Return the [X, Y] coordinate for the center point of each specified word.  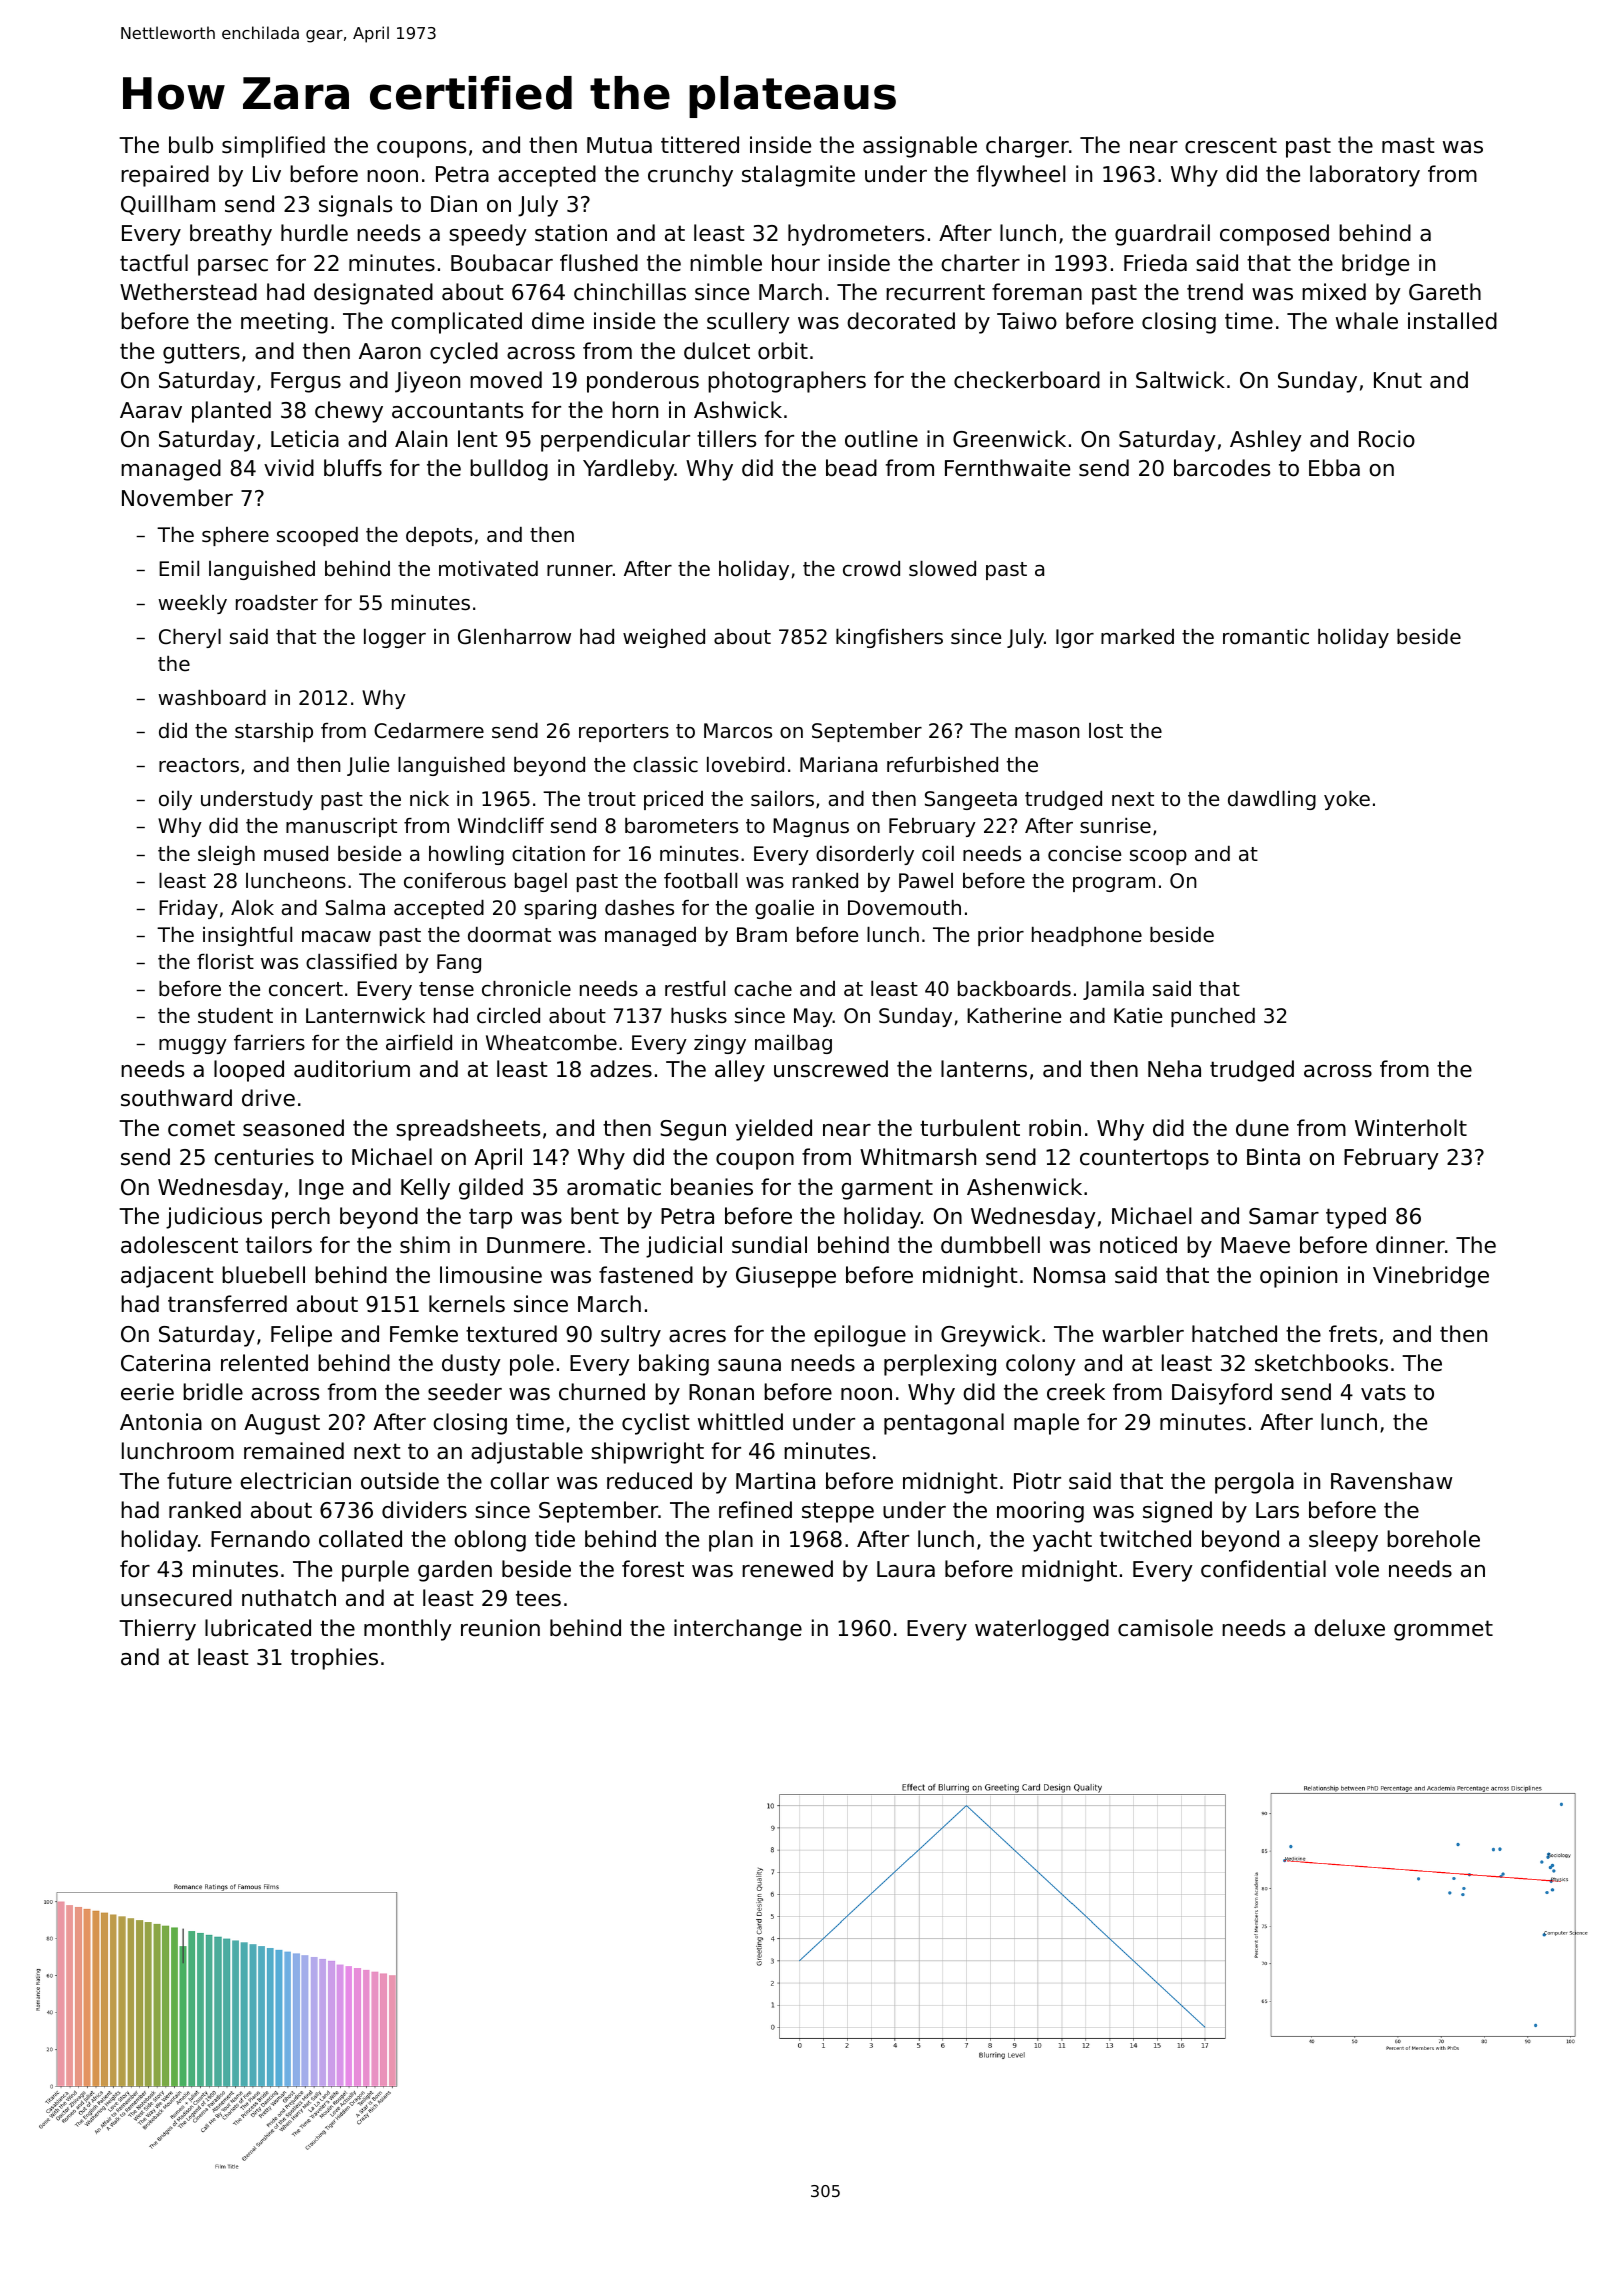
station [571, 233]
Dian [454, 204]
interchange [738, 1630]
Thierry [157, 1630]
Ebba [1334, 468]
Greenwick [1009, 439]
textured [511, 1334]
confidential [1263, 1569]
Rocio [1387, 439]
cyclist [656, 1424]
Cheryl [190, 638]
